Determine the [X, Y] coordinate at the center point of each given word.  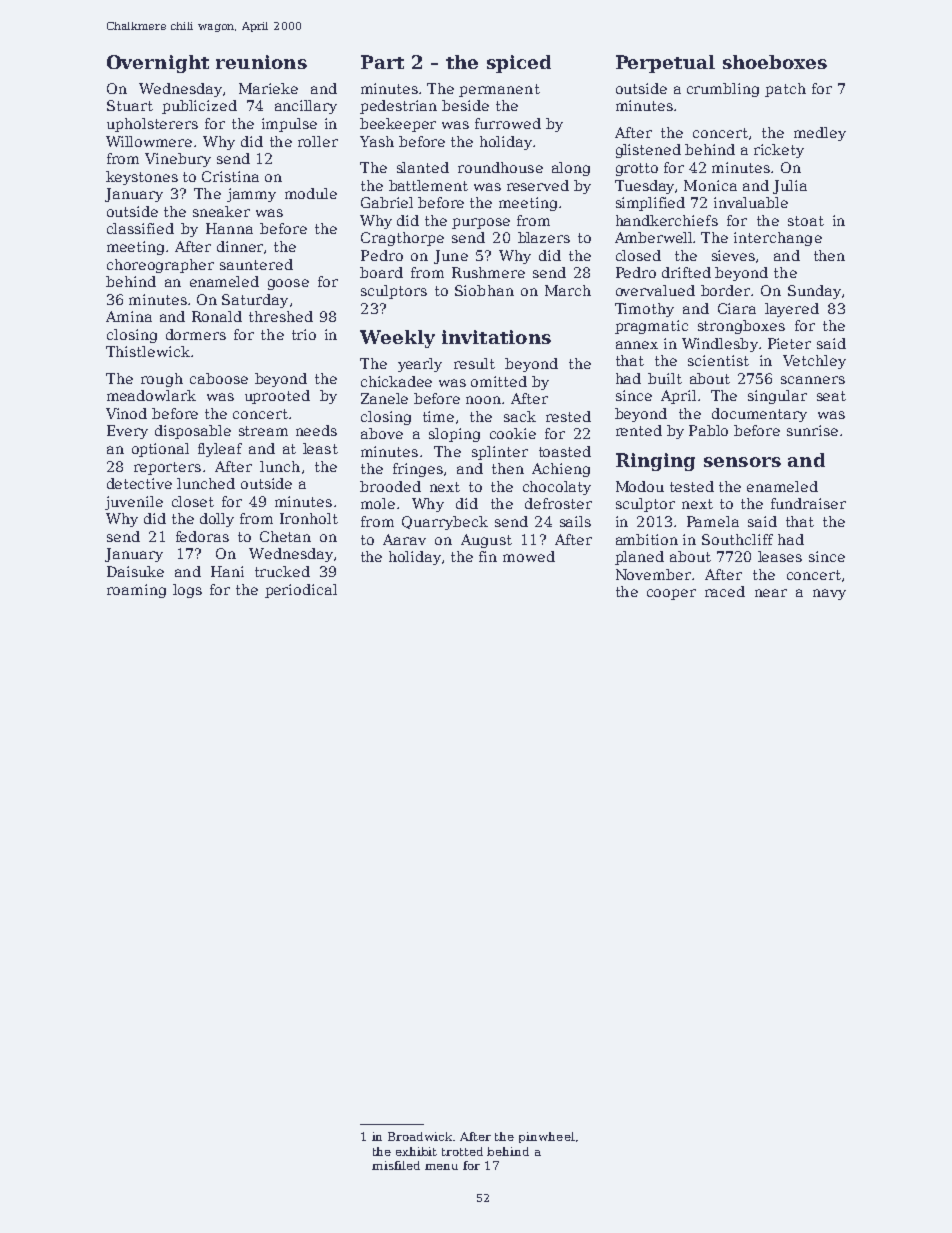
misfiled [396, 1165]
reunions [261, 62]
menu [441, 1167]
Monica [710, 185]
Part [382, 62]
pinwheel [547, 1137]
